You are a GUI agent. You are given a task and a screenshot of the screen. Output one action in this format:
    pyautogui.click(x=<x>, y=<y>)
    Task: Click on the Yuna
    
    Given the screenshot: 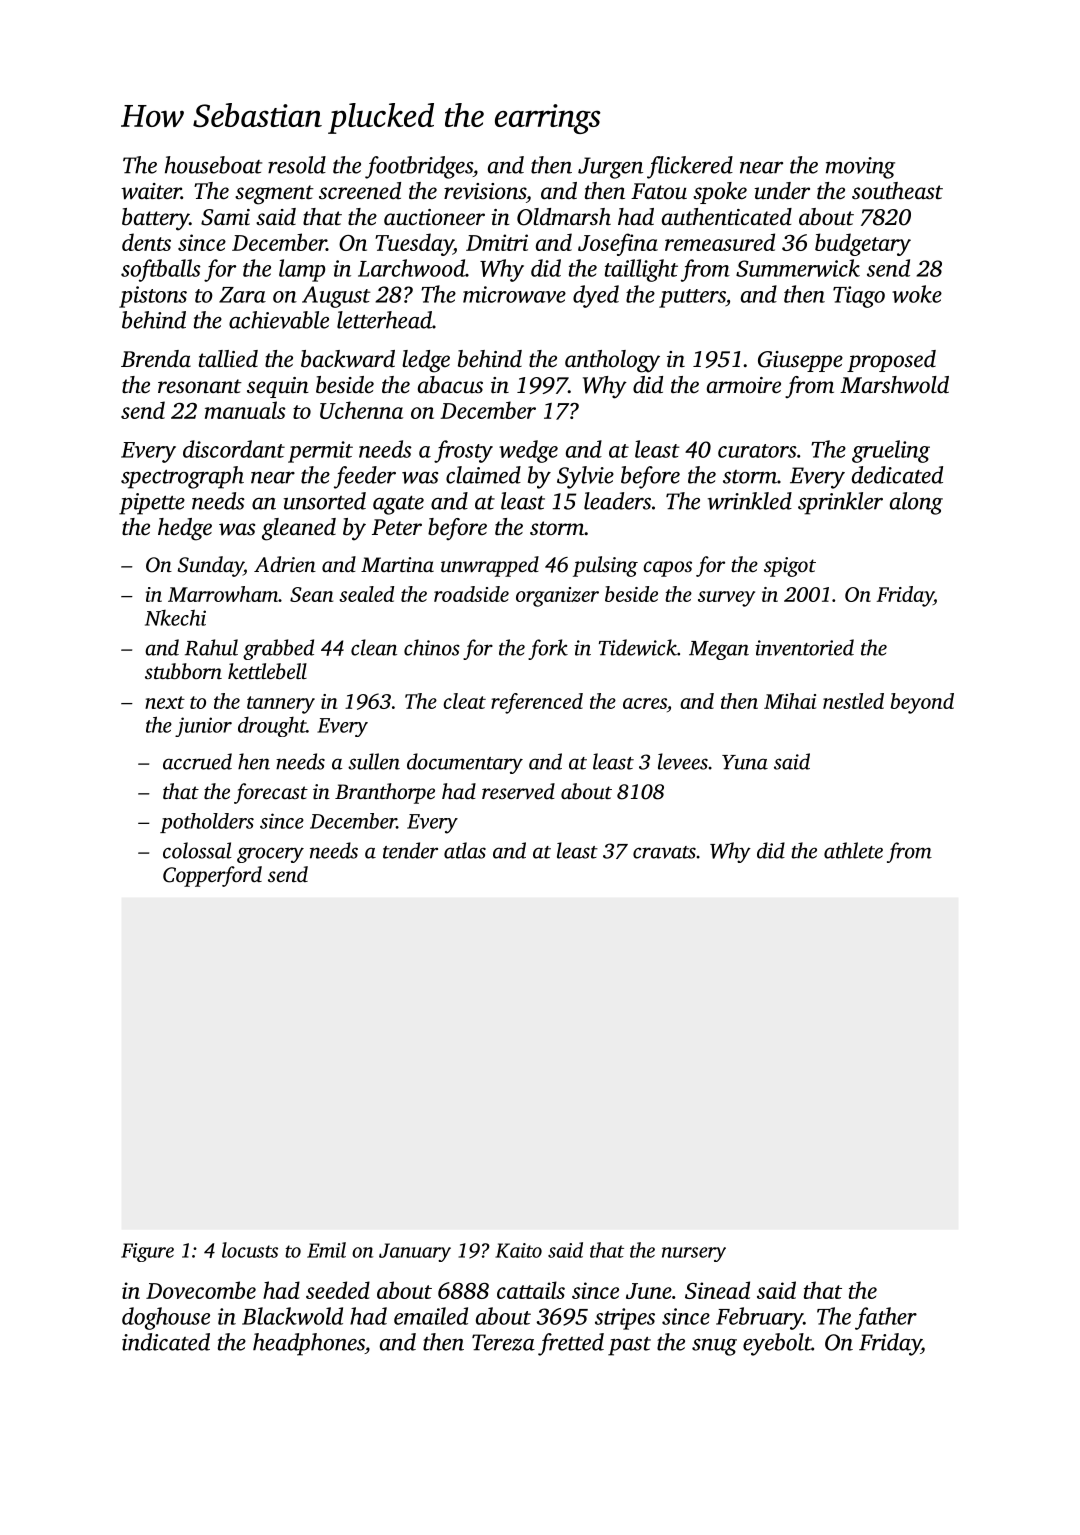 What is the action you would take?
    pyautogui.click(x=745, y=762)
